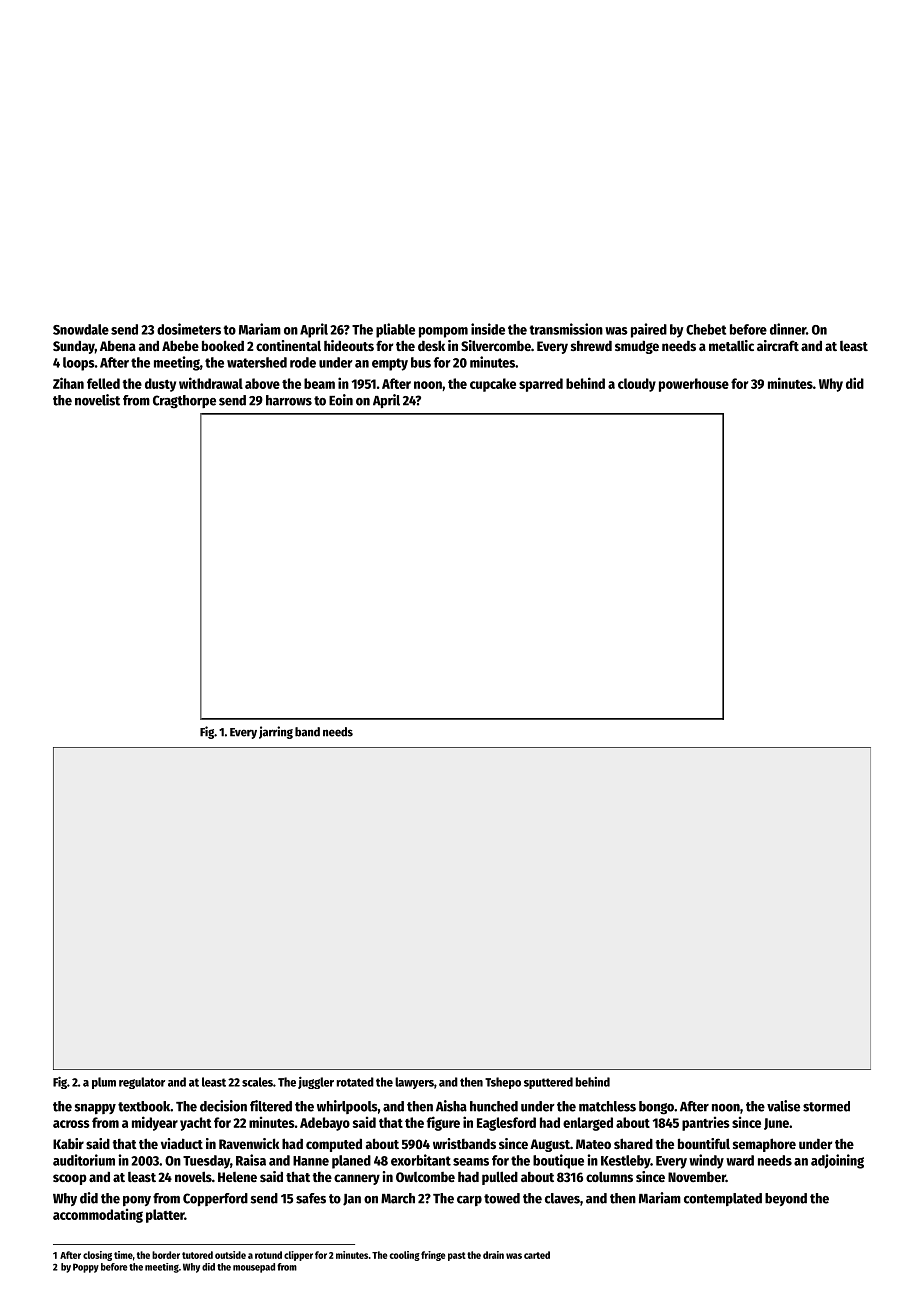 Image resolution: width=924 pixels, height=1308 pixels. Describe the element at coordinates (548, 1083) in the screenshot. I see `sputtered` at that location.
